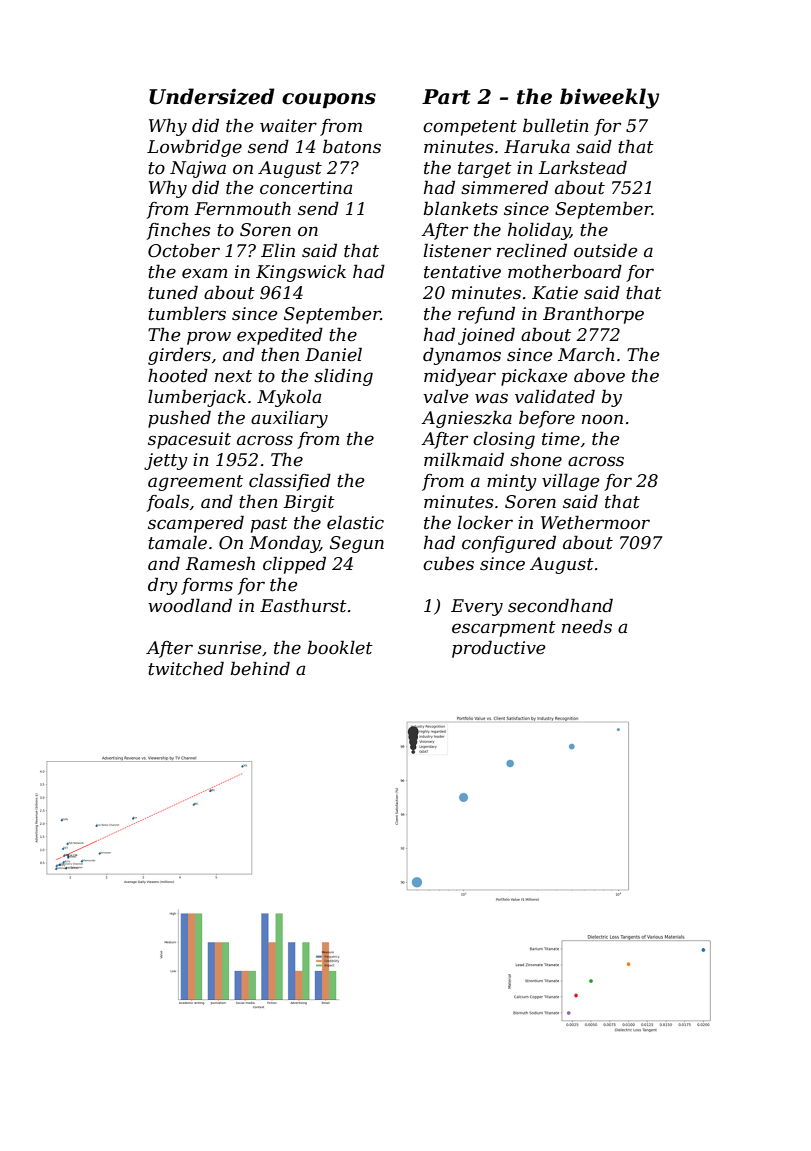 The height and width of the screenshot is (1151, 811). What do you see at coordinates (504, 187) in the screenshot?
I see `simmered` at bounding box center [504, 187].
